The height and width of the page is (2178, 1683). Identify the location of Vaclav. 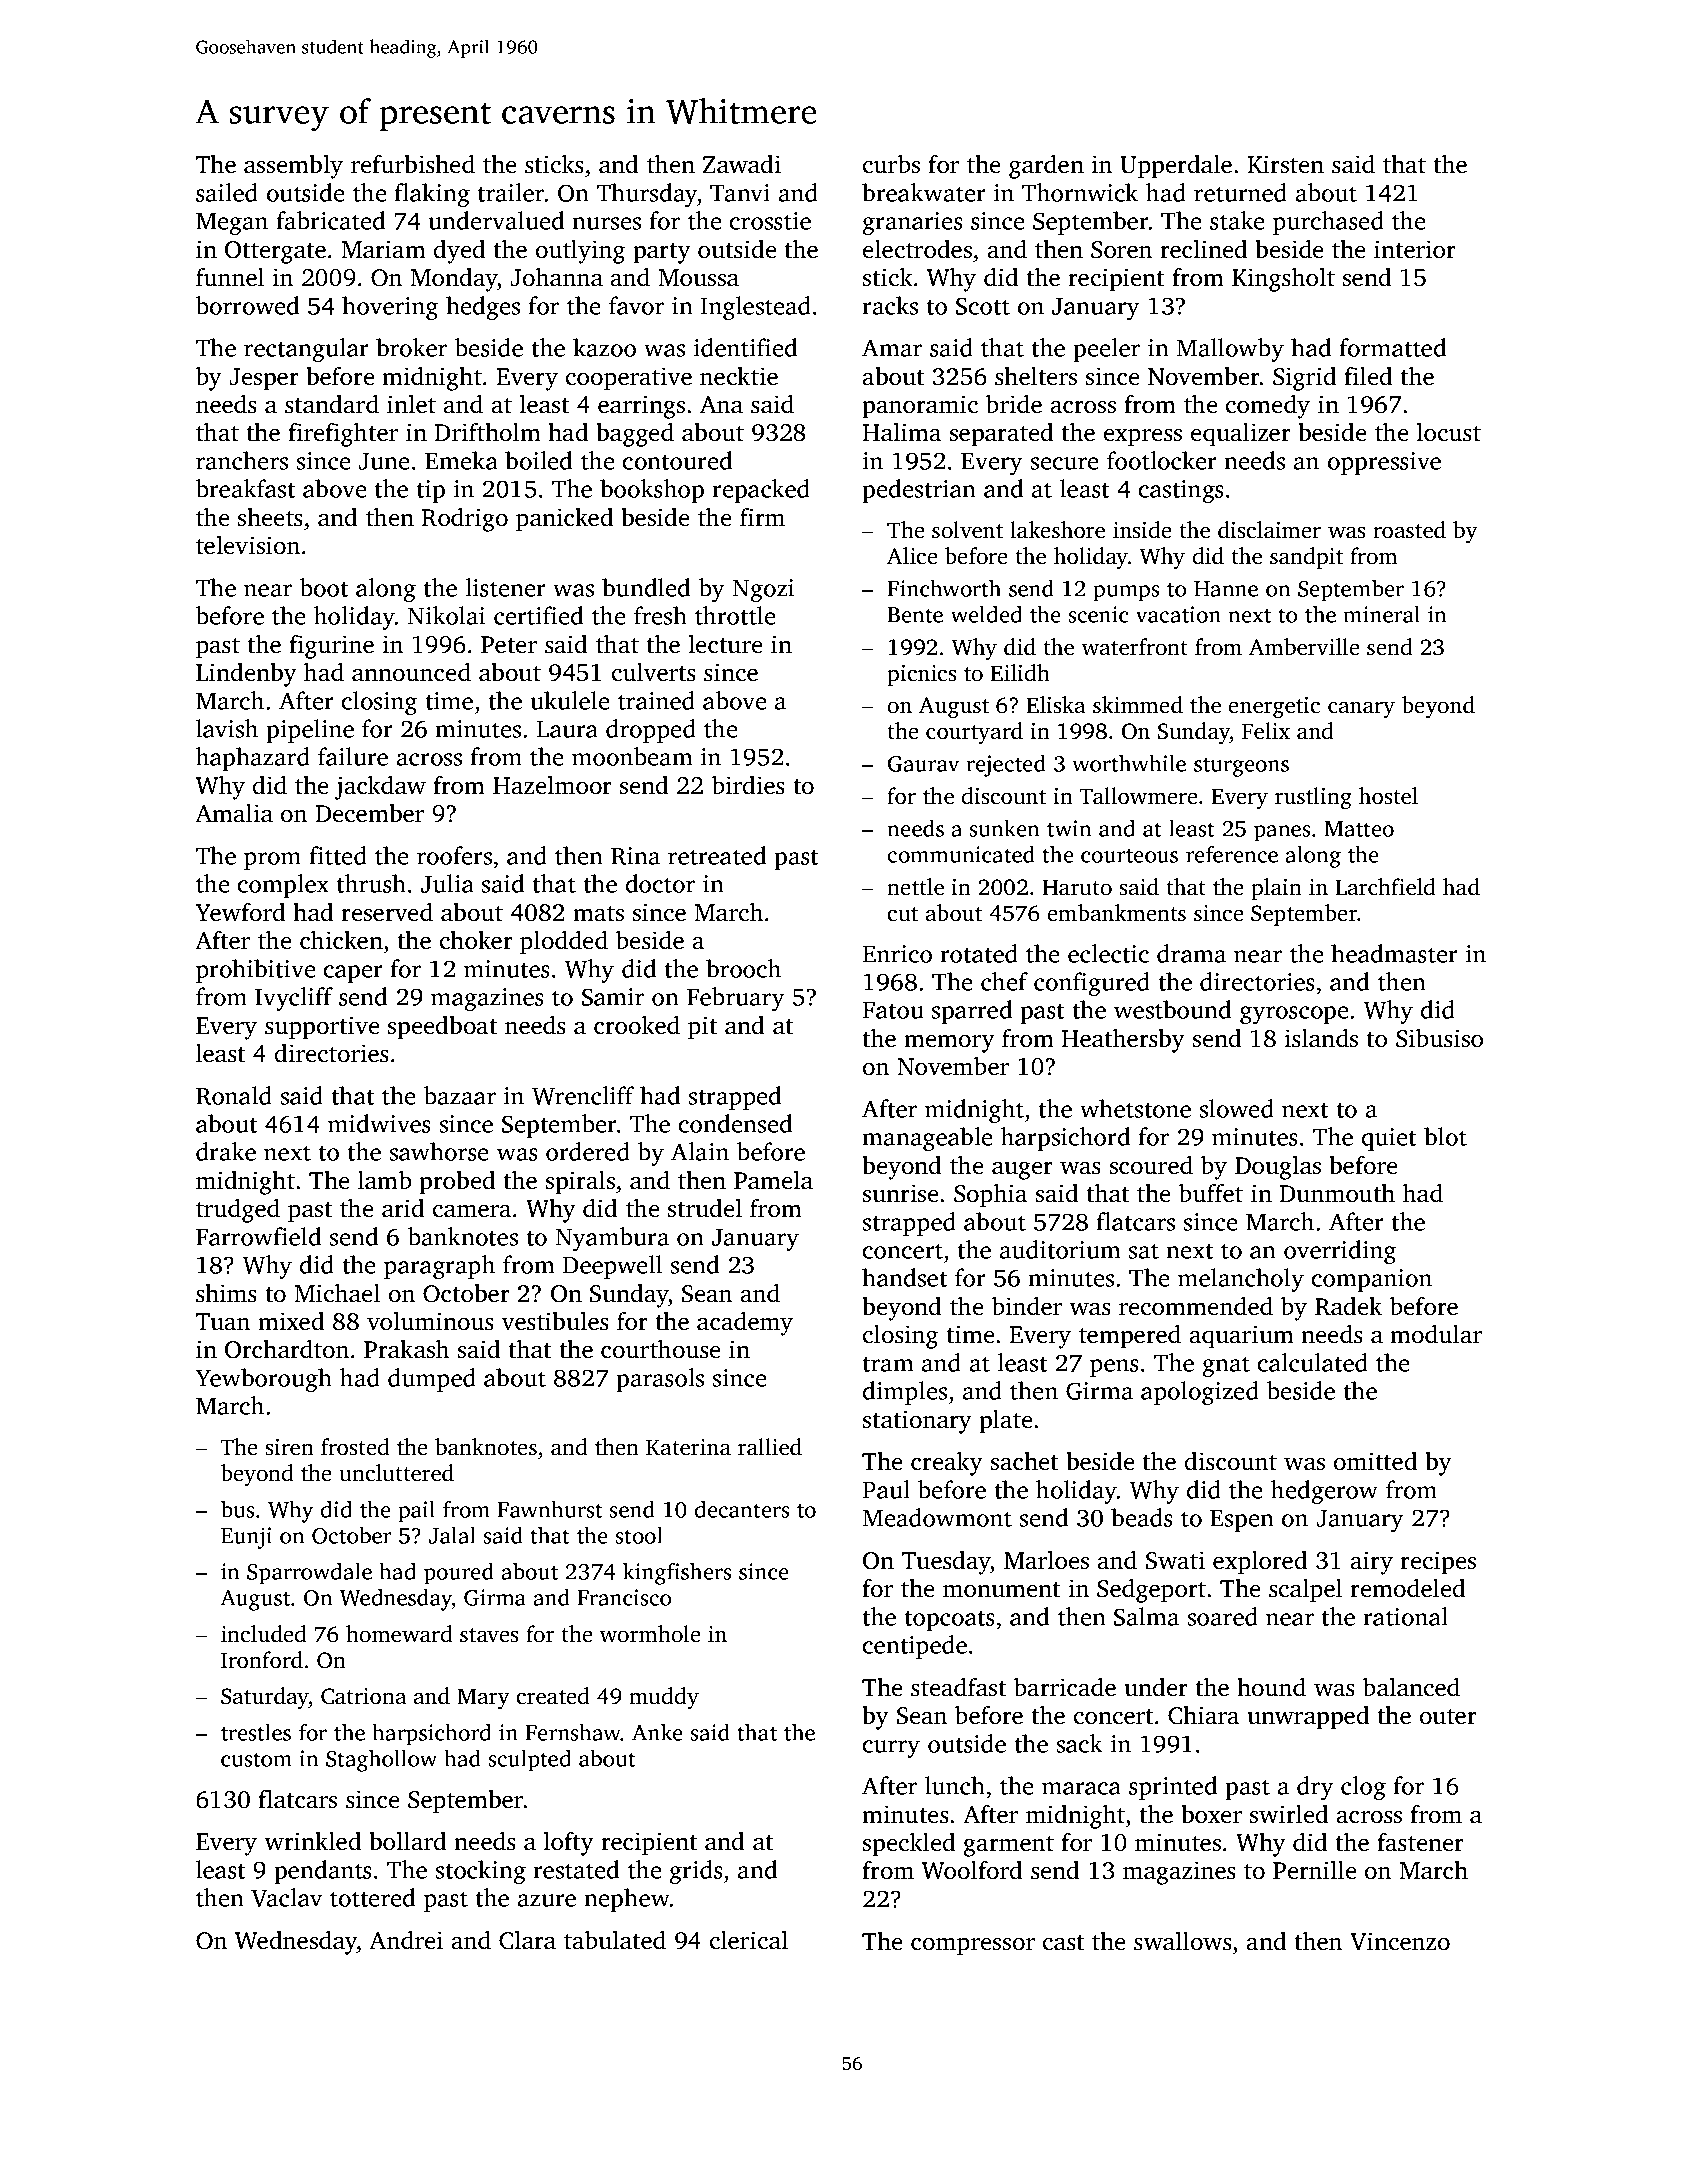
(286, 1897).
